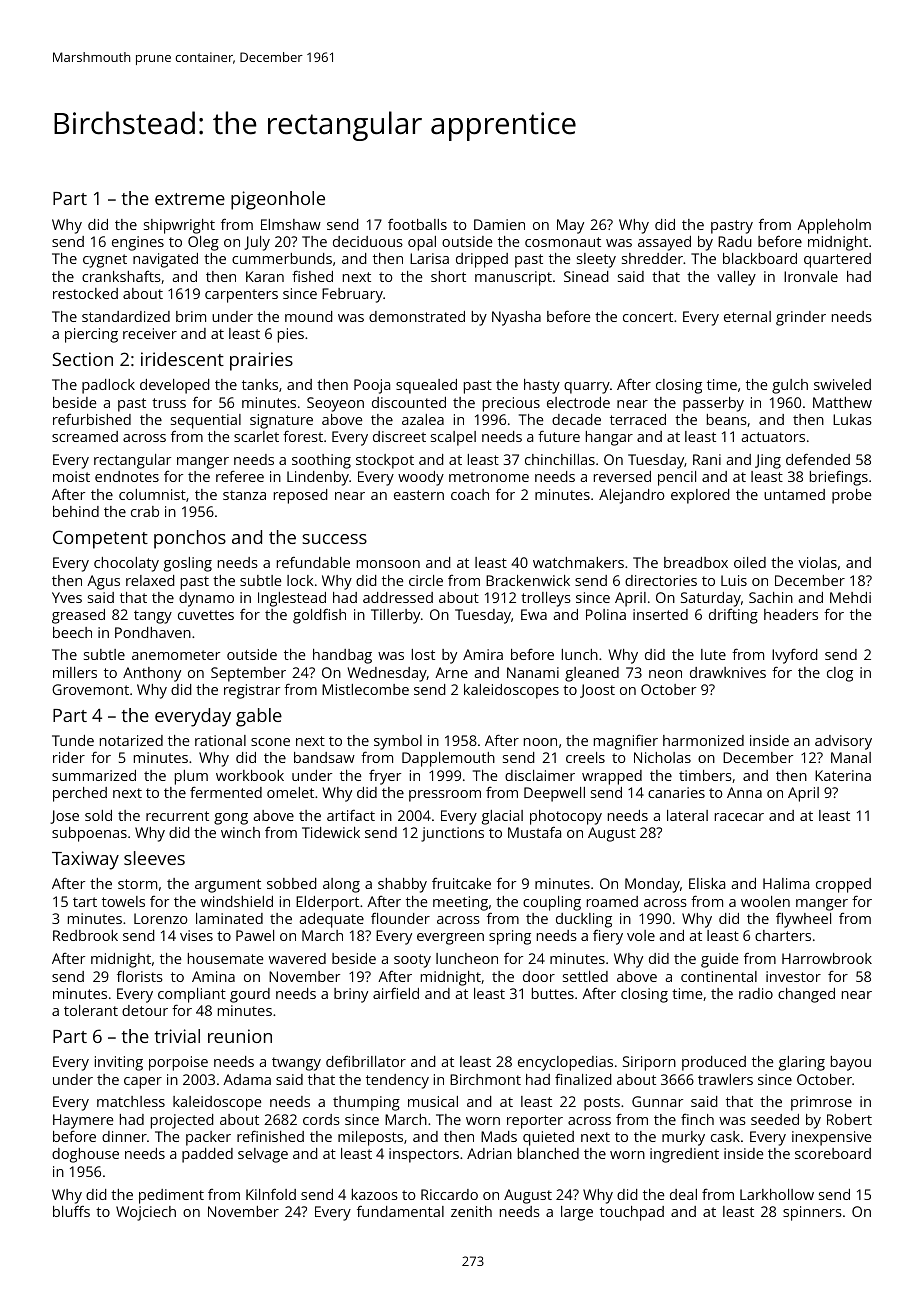  I want to click on truss, so click(169, 403).
